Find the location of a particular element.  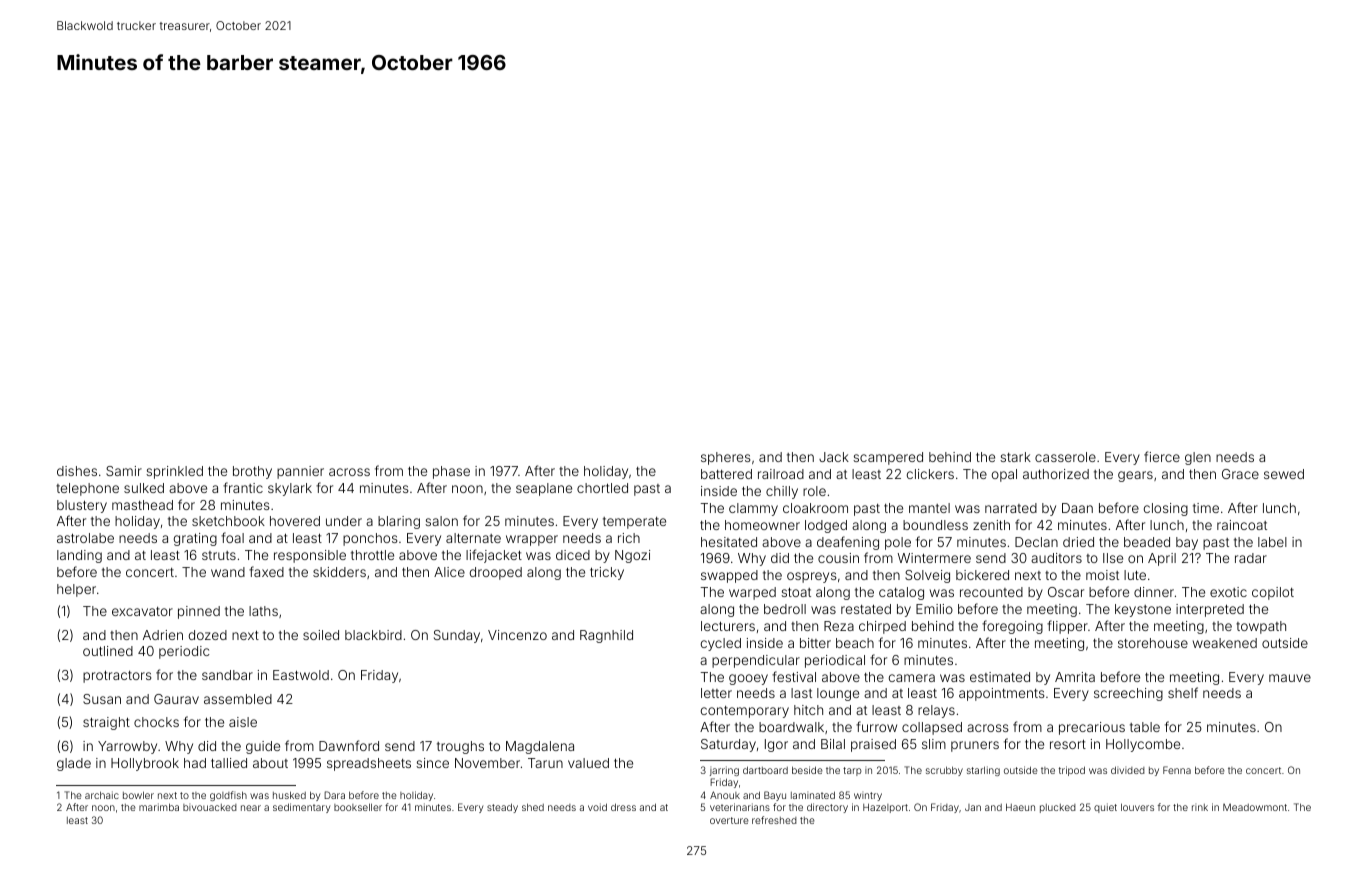

Ragnhild is located at coordinates (606, 636).
